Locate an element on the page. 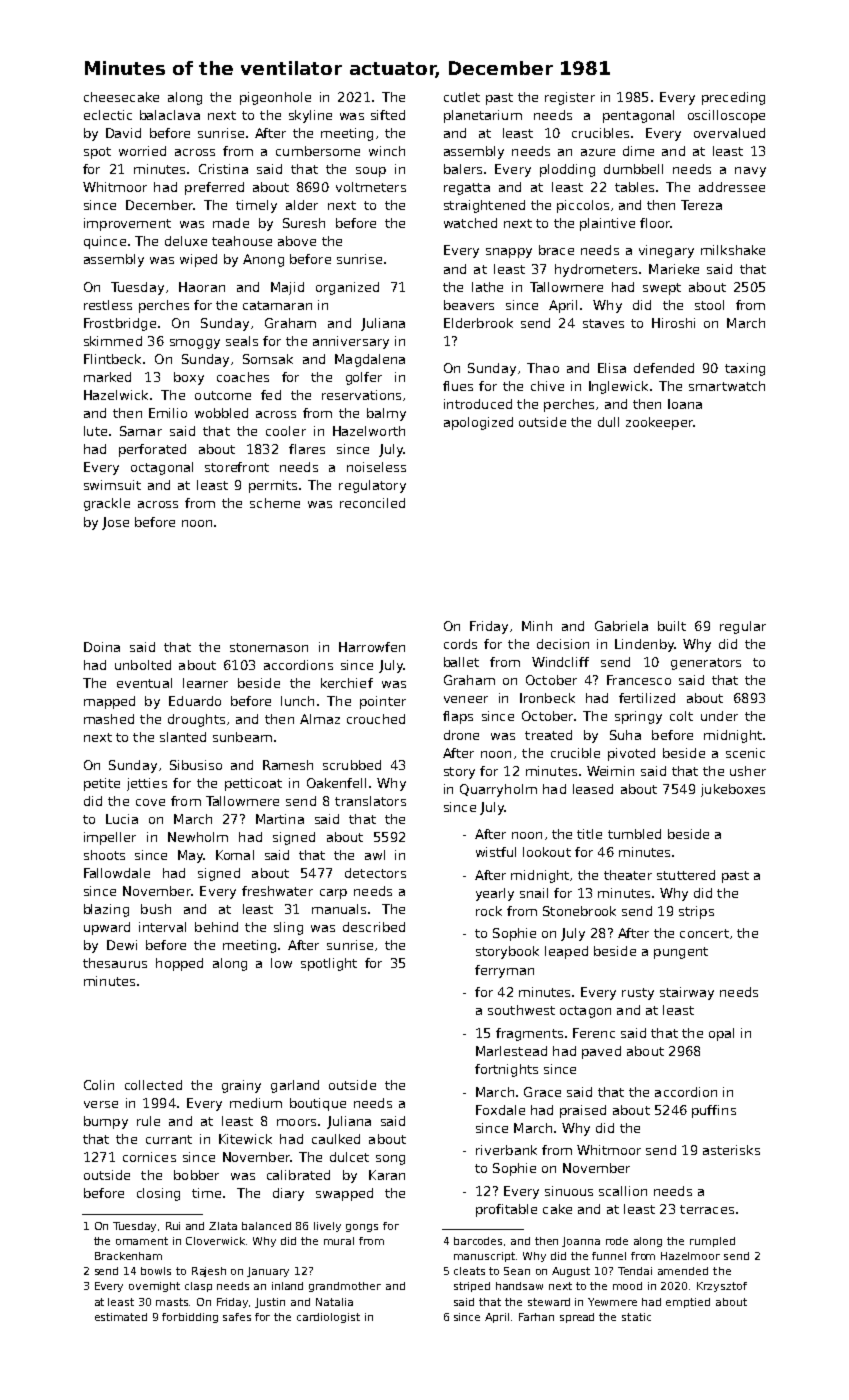 This document has height=1400, width=849. regular is located at coordinates (743, 627).
